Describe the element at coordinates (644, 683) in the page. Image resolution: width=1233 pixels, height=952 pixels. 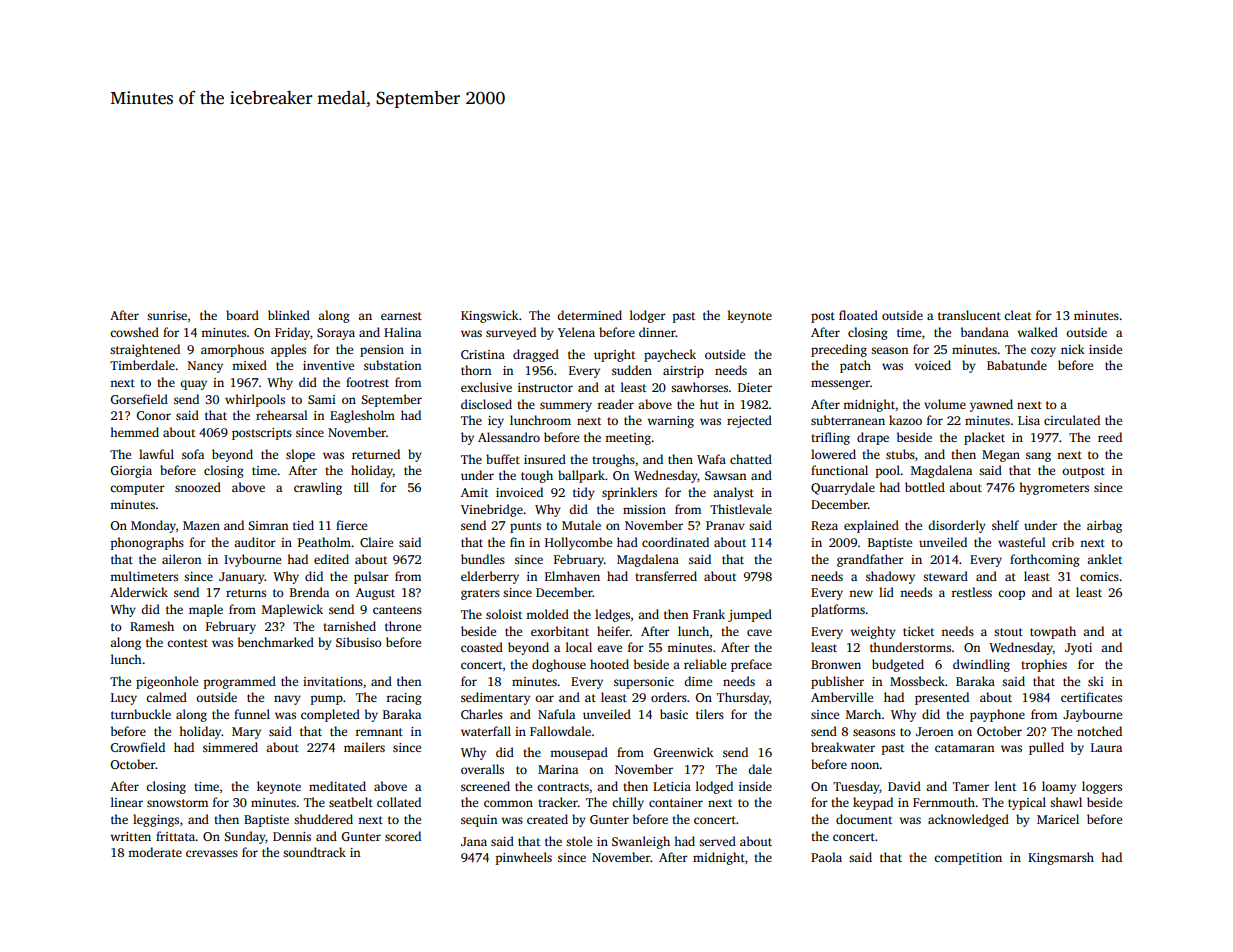
I see `supersonic` at that location.
